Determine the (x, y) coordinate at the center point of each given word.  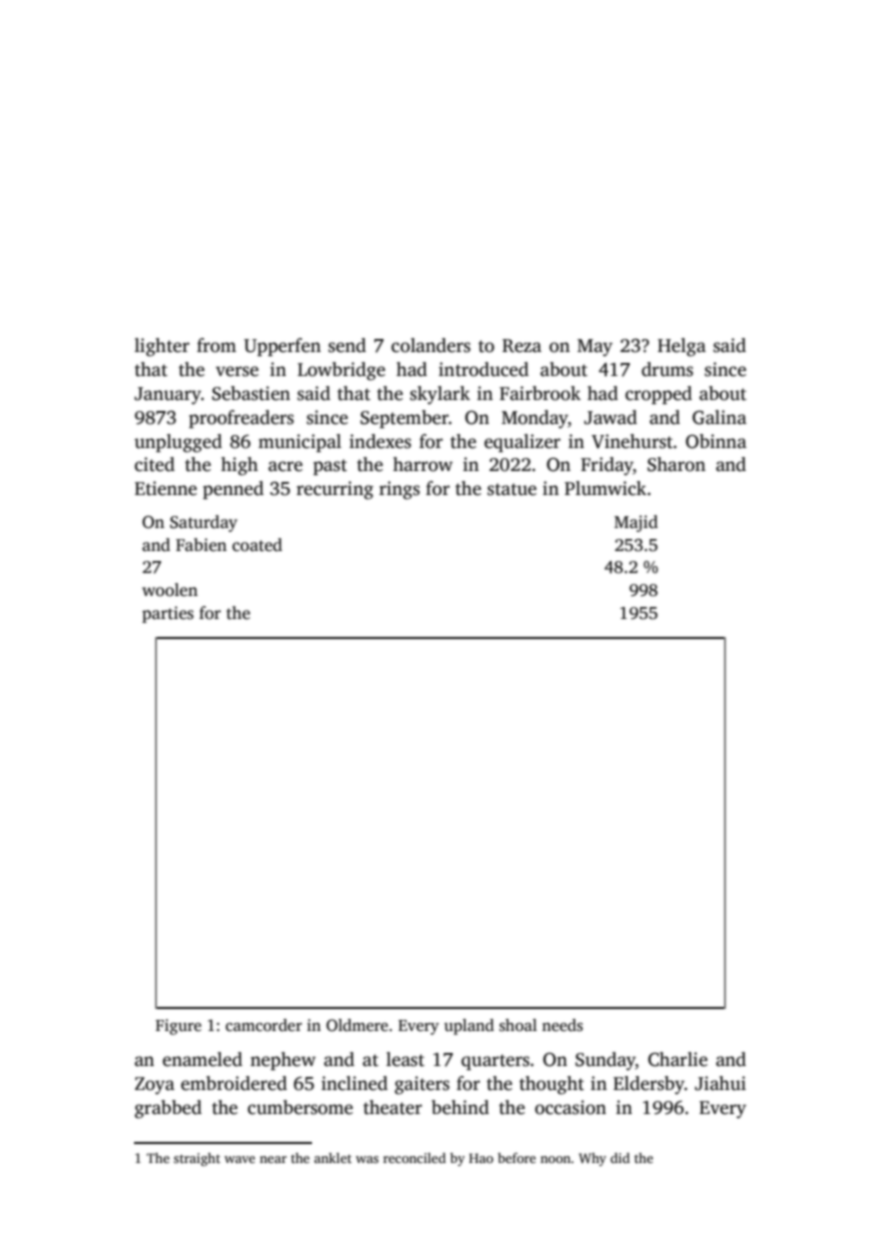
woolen (170, 590)
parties (168, 614)
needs (562, 1025)
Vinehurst (632, 441)
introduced (484, 369)
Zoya (155, 1085)
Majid (636, 523)
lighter (162, 347)
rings (399, 490)
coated (257, 545)
